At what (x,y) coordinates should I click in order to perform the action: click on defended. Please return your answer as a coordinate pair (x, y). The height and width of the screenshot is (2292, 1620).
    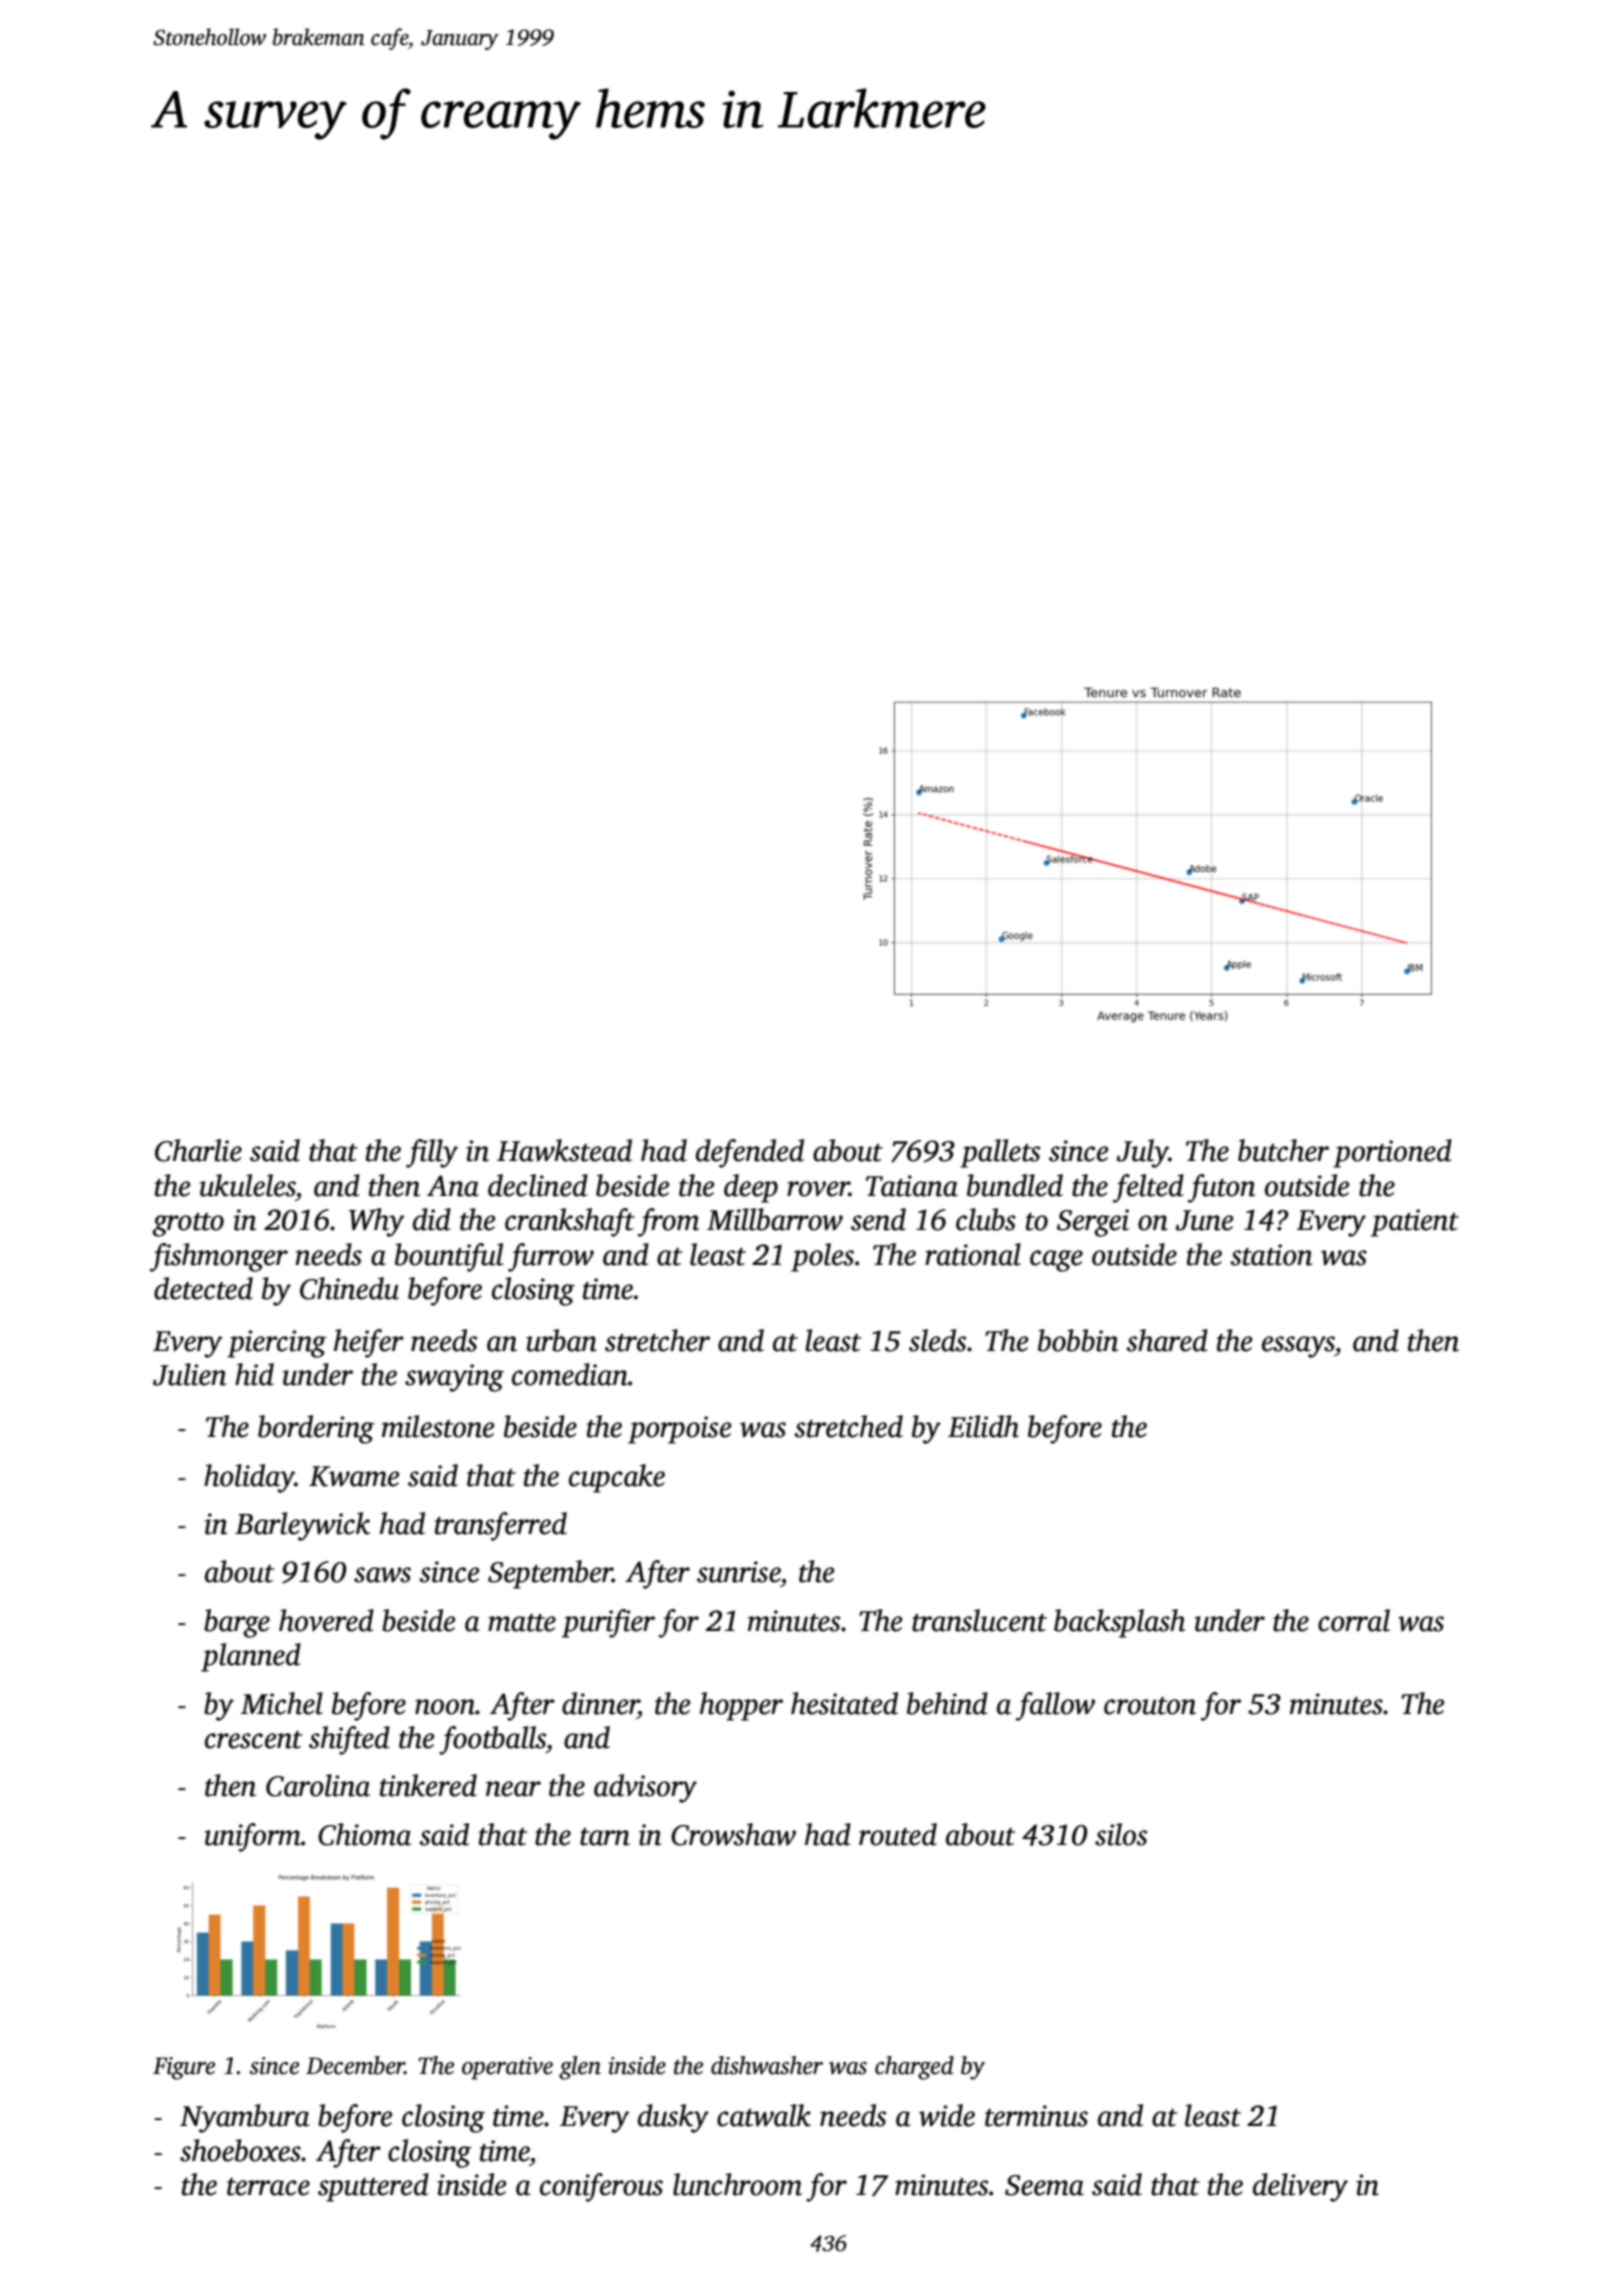
    Looking at the image, I should click on (750, 1153).
